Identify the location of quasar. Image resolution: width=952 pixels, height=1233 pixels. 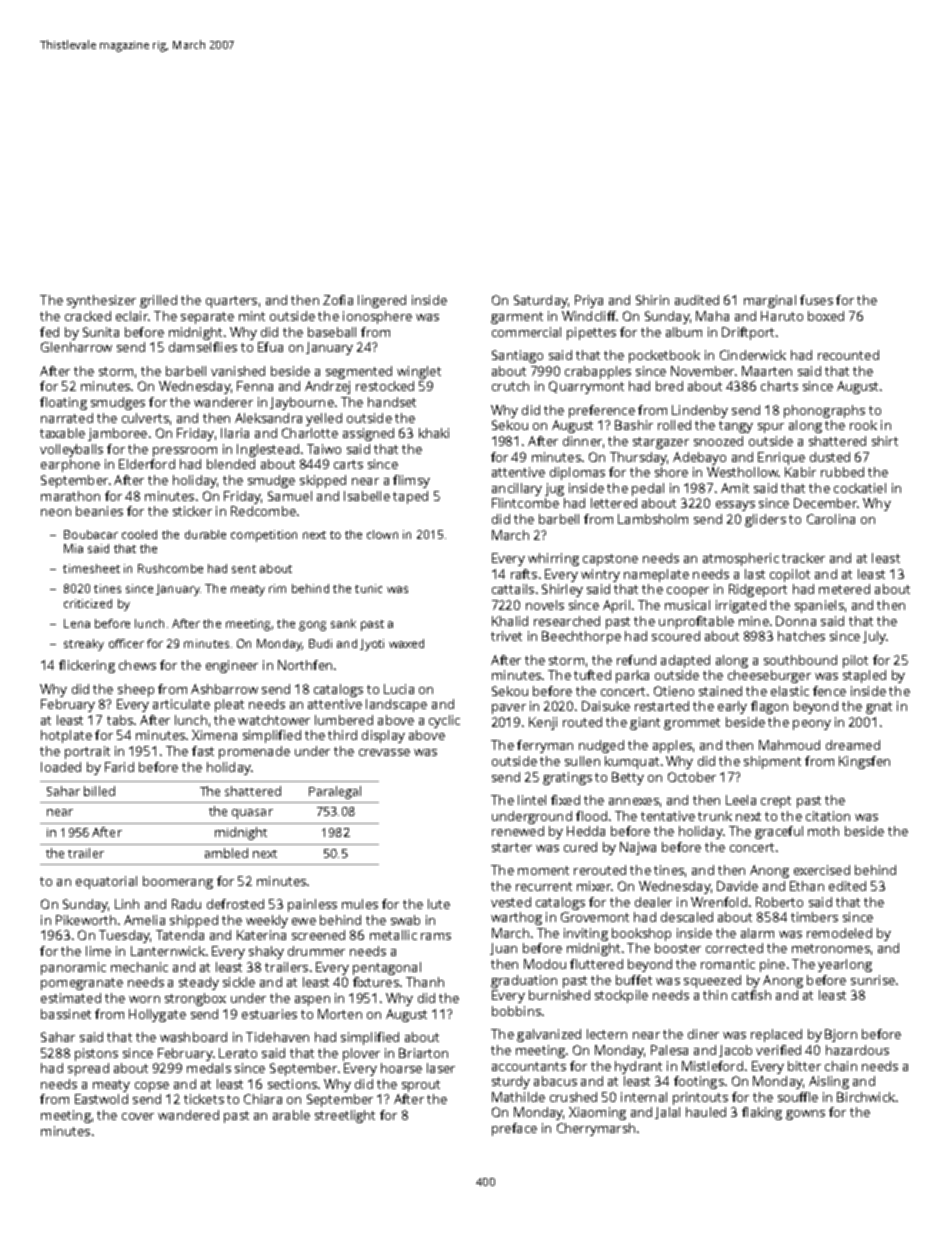
(252, 814).
